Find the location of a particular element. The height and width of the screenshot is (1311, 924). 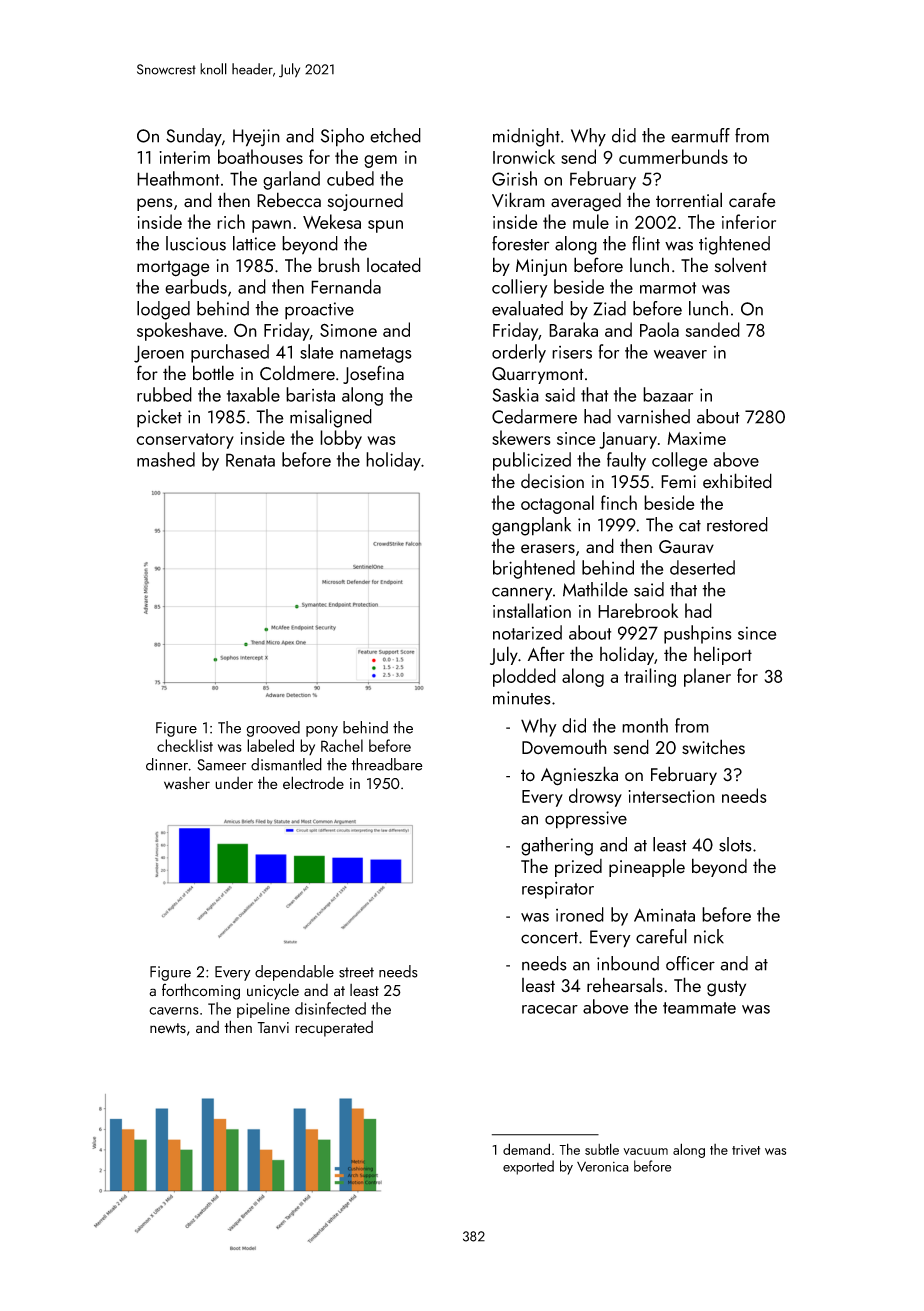

Sipho is located at coordinates (342, 137).
